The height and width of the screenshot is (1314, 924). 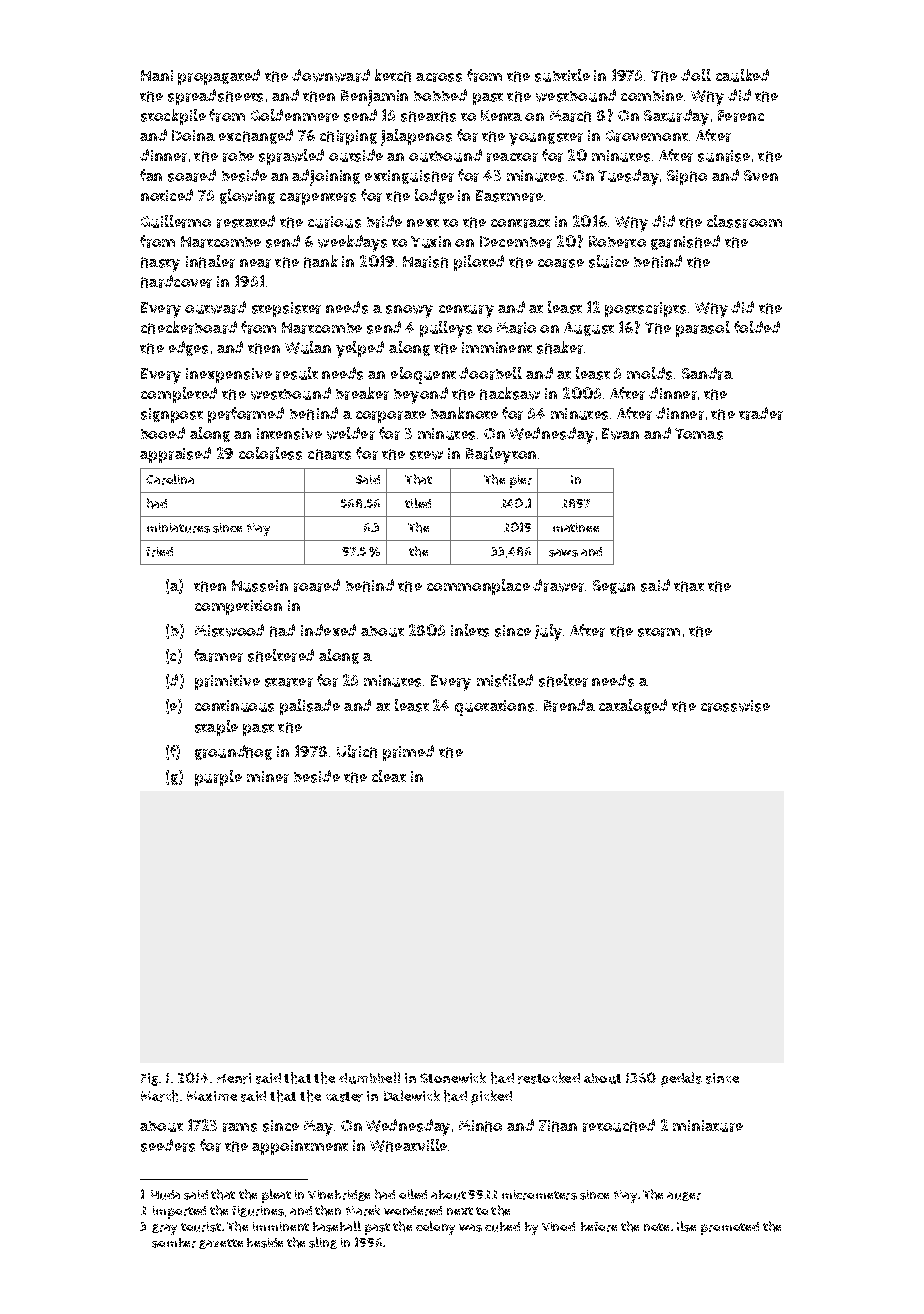 What do you see at coordinates (389, 776) in the screenshot?
I see `cleat` at bounding box center [389, 776].
